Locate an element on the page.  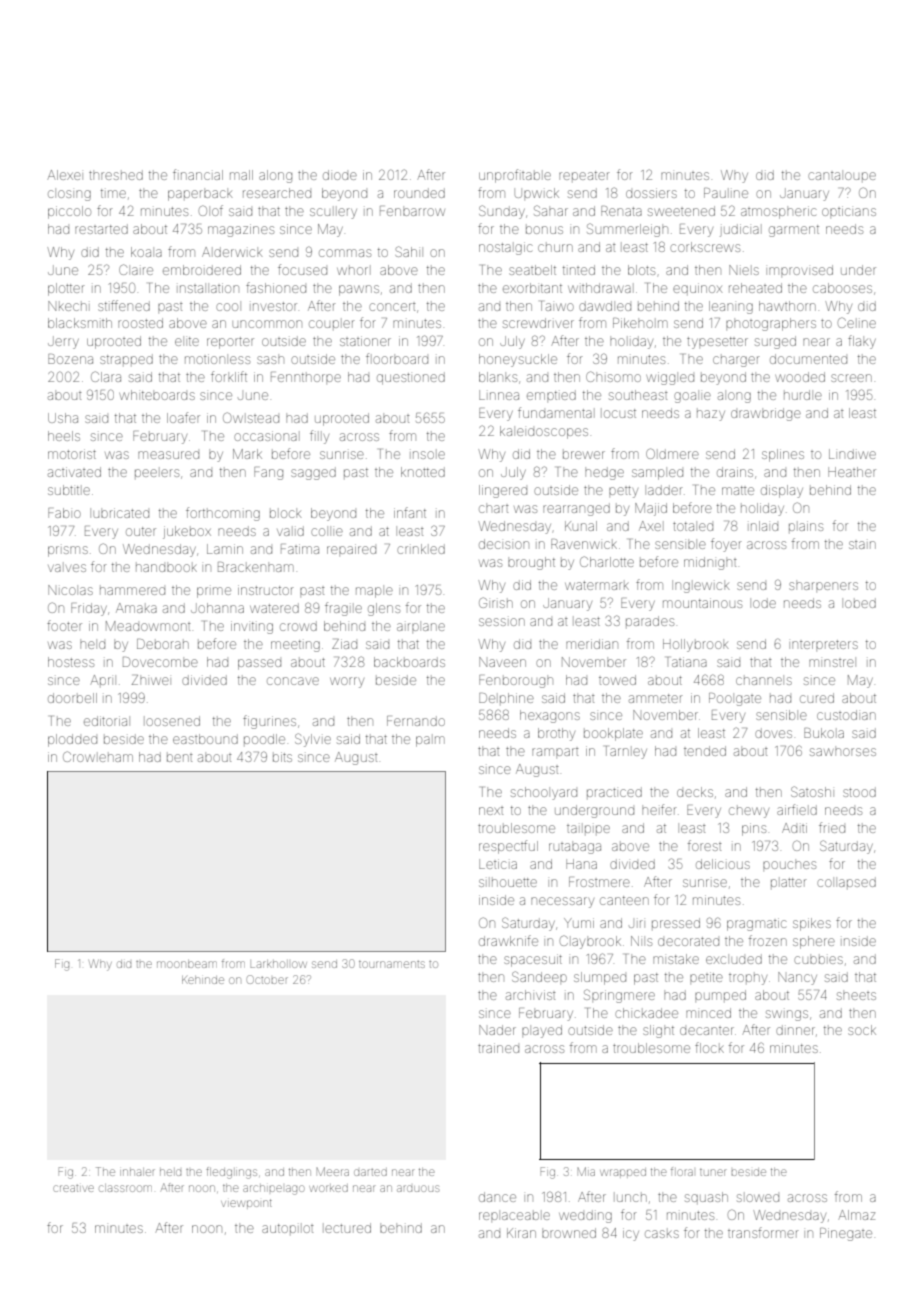
darted is located at coordinates (370, 1172).
